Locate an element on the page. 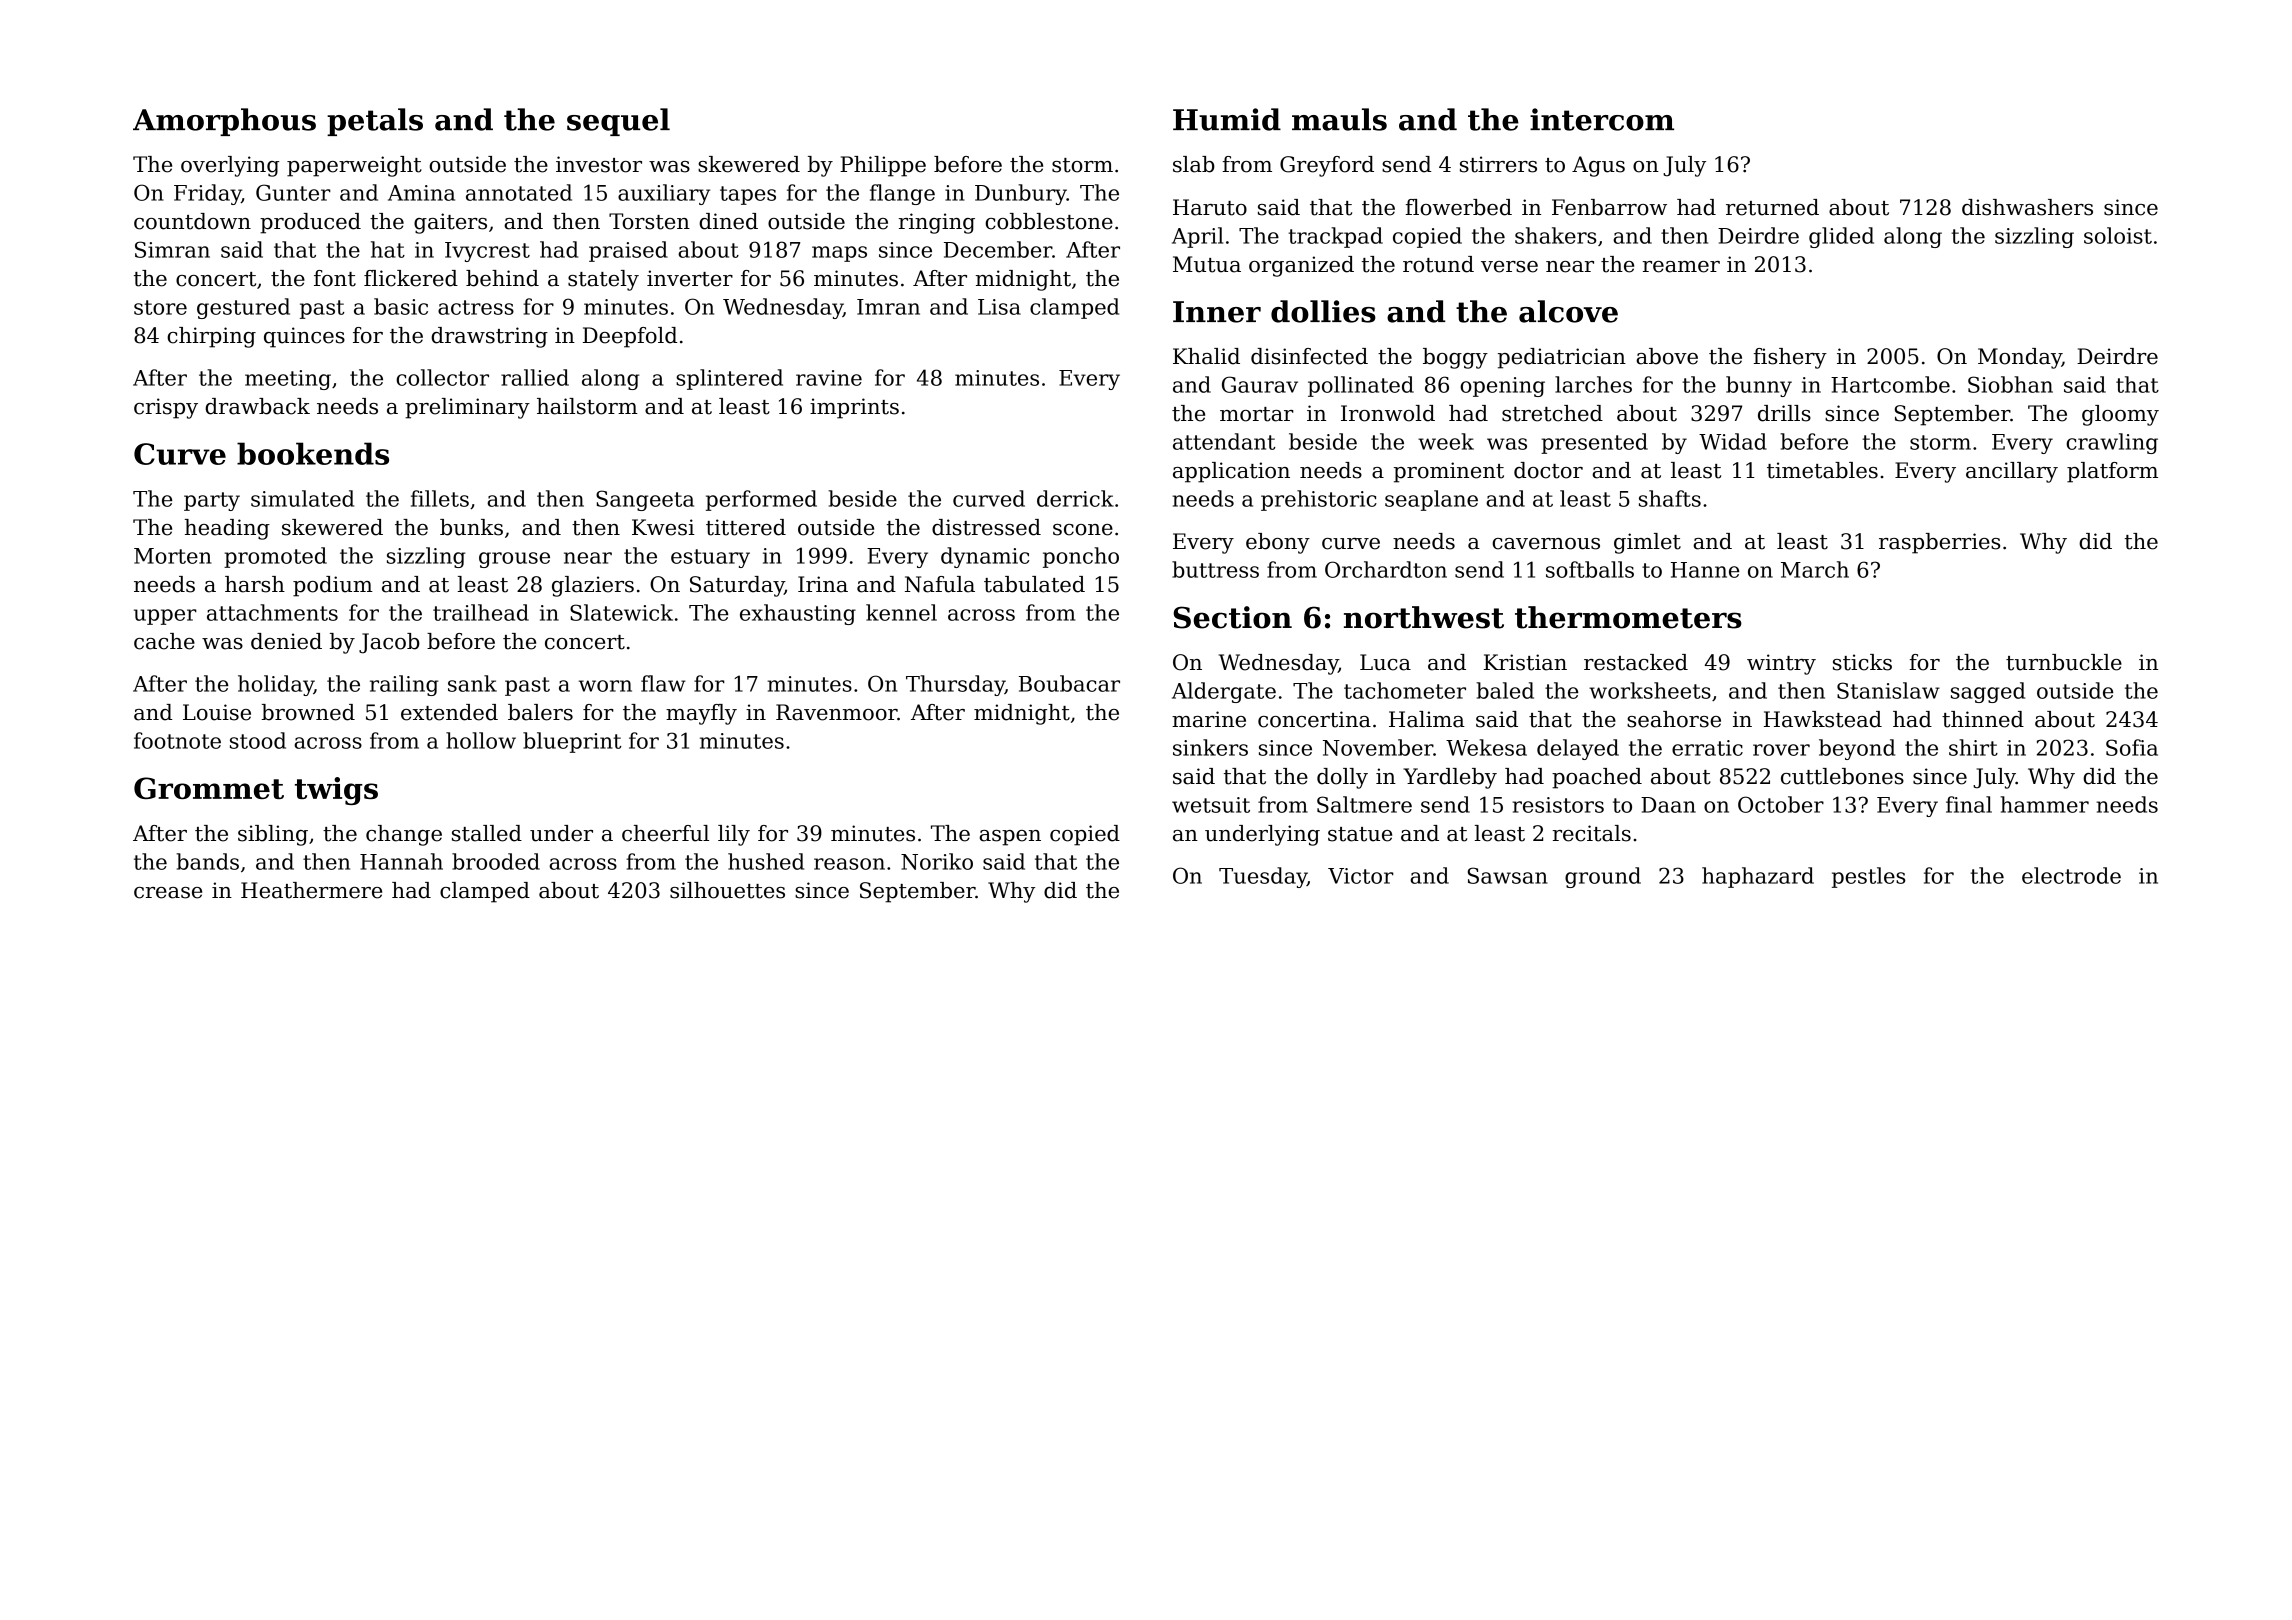 This page has height=1620, width=2292. intercom is located at coordinates (1602, 119).
